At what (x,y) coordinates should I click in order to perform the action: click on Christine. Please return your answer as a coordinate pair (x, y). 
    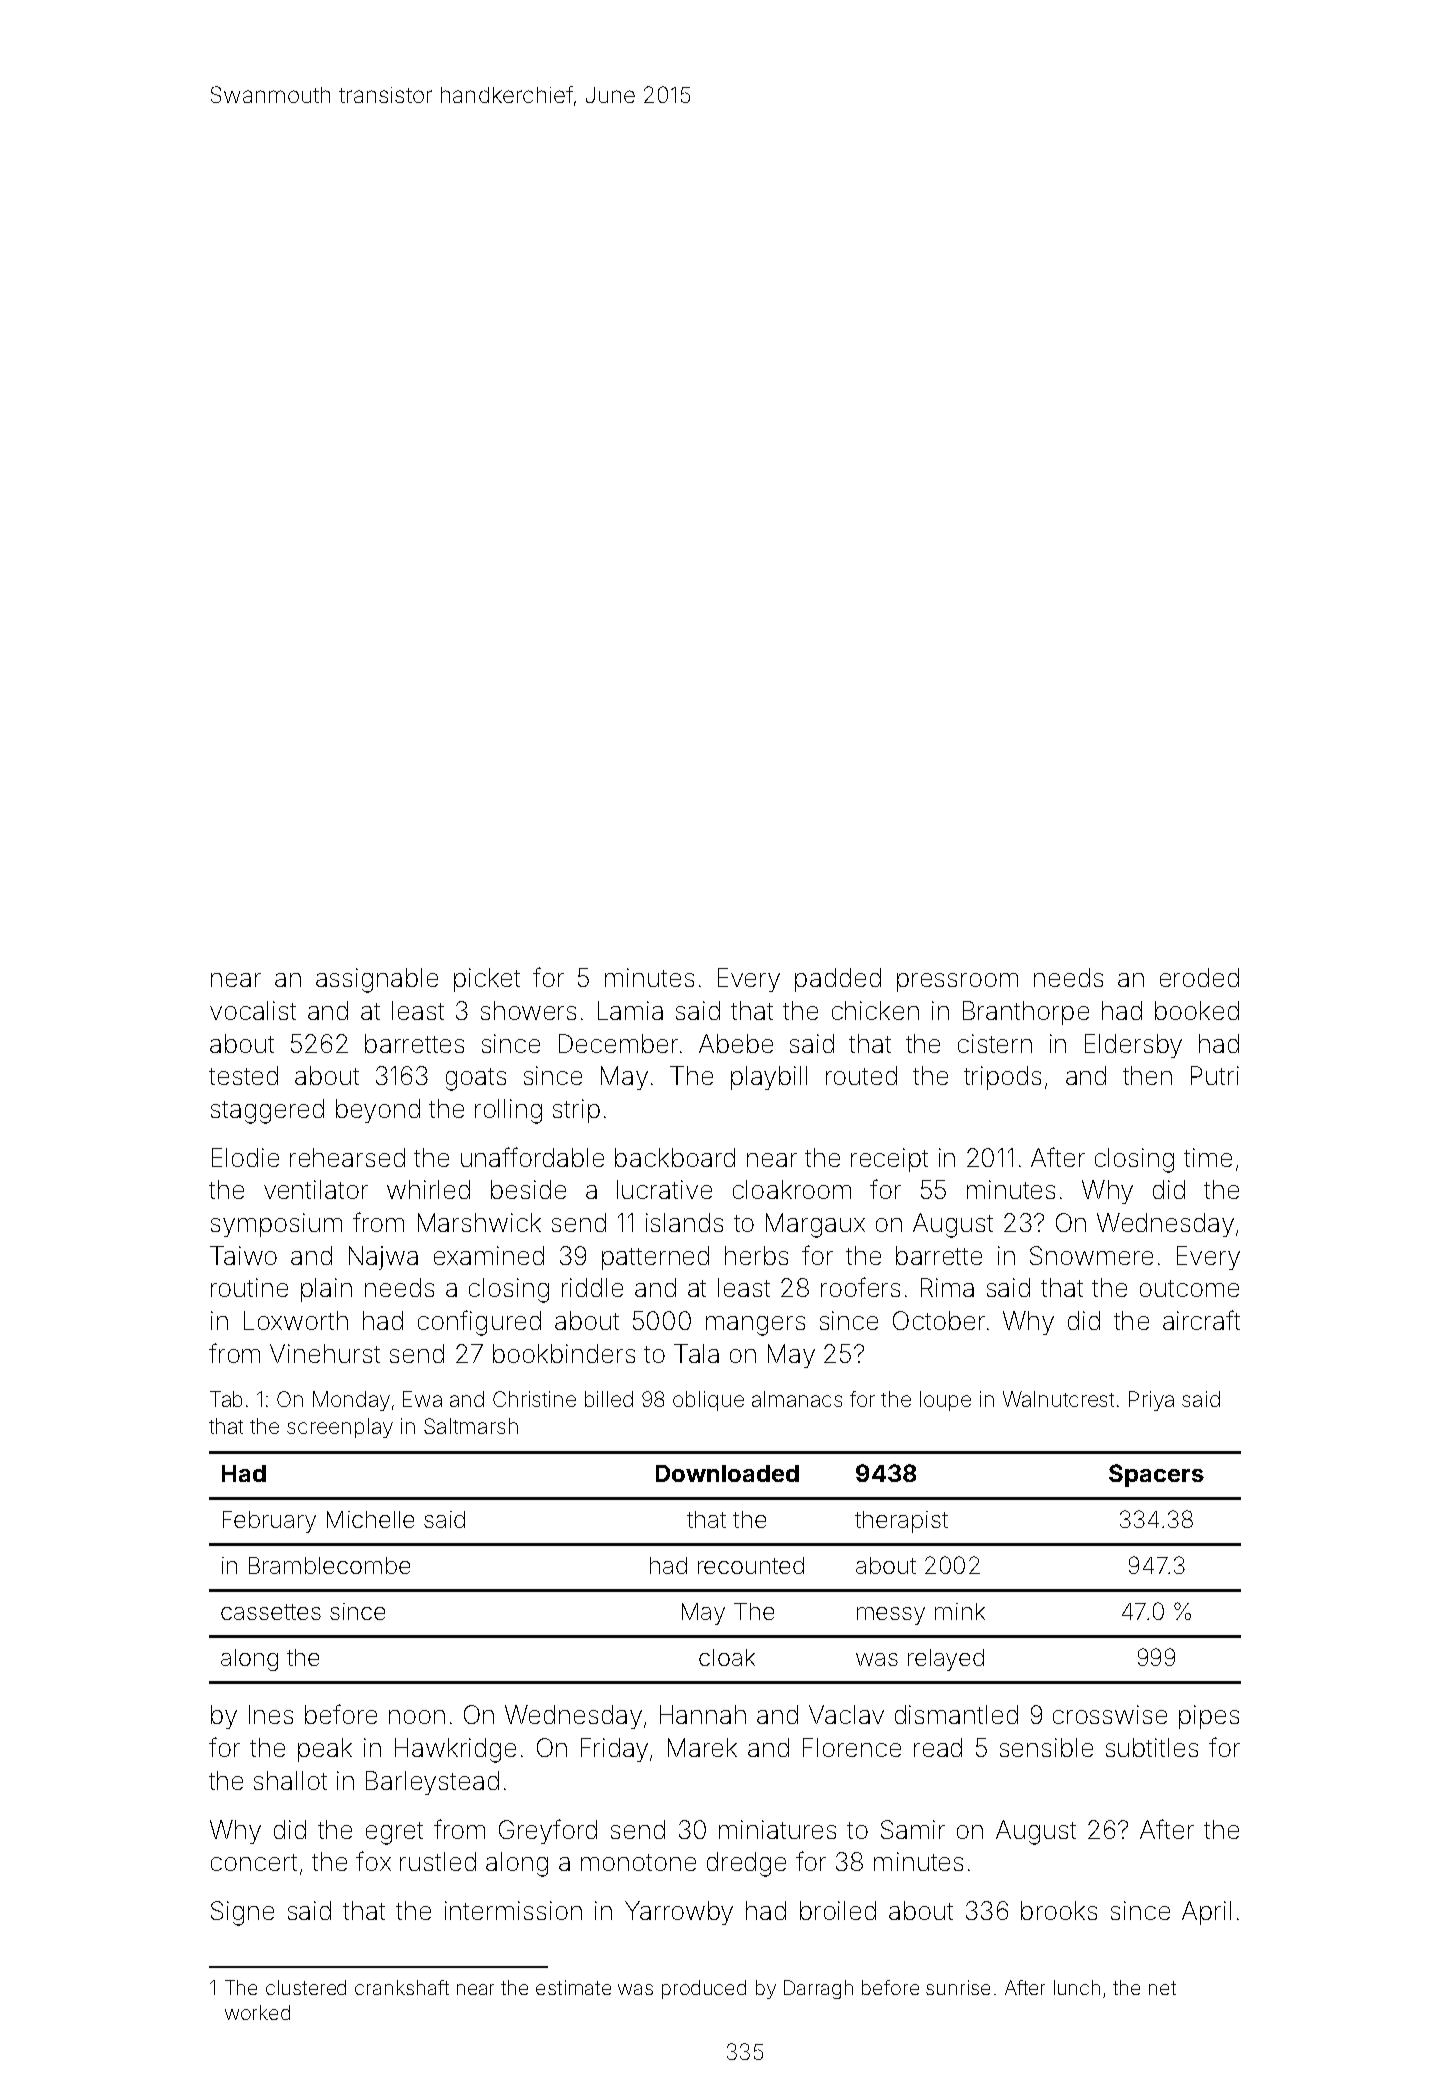
    Looking at the image, I should click on (534, 1399).
